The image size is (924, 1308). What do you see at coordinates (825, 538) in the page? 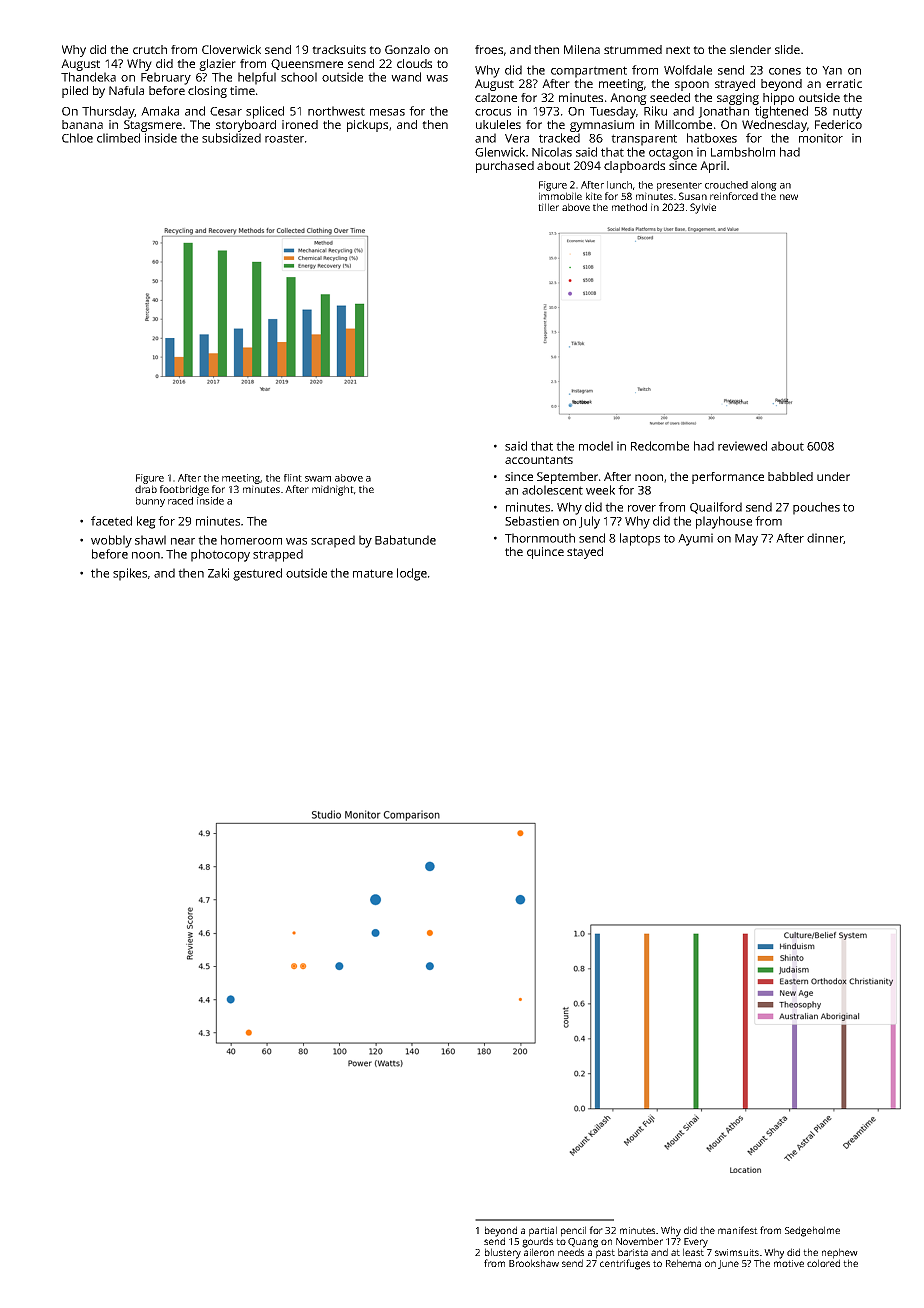
I see `dinner` at bounding box center [825, 538].
